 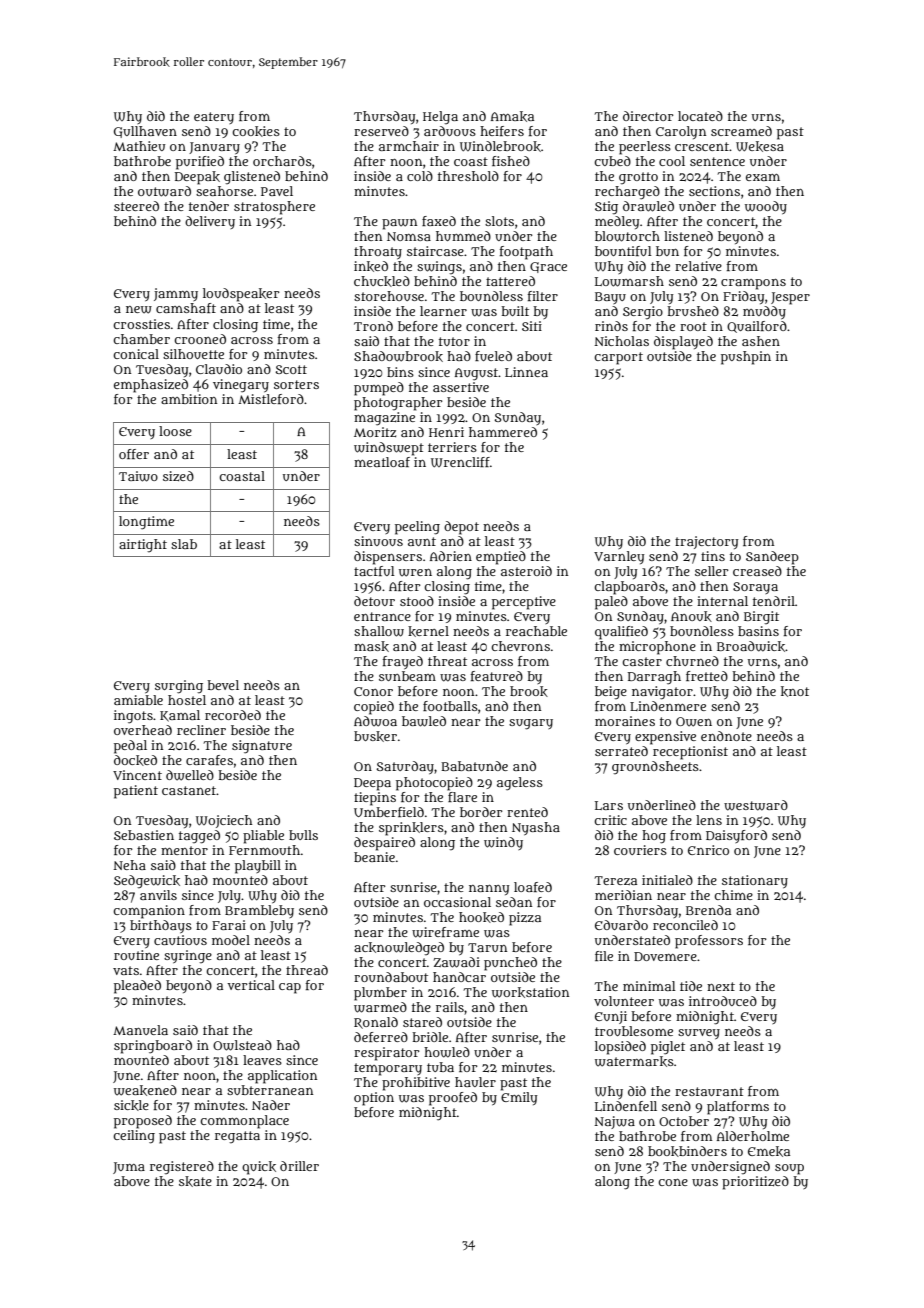 I want to click on skate, so click(x=195, y=1181).
